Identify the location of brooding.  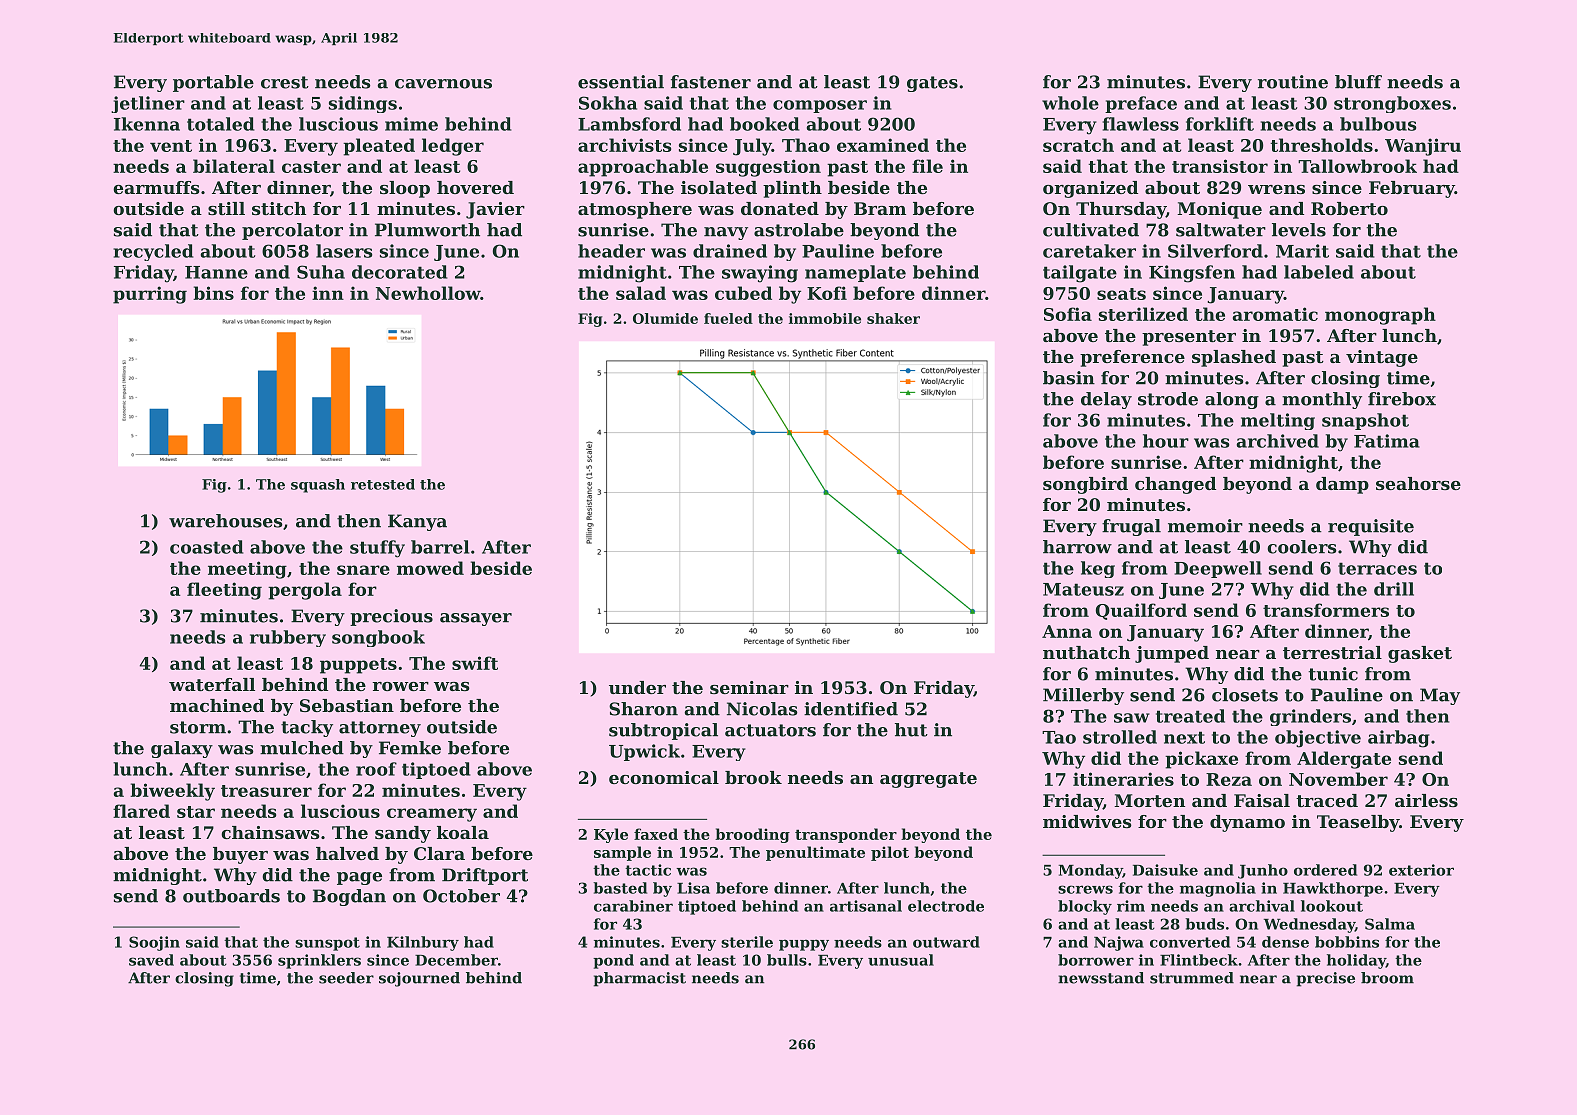
(752, 835).
